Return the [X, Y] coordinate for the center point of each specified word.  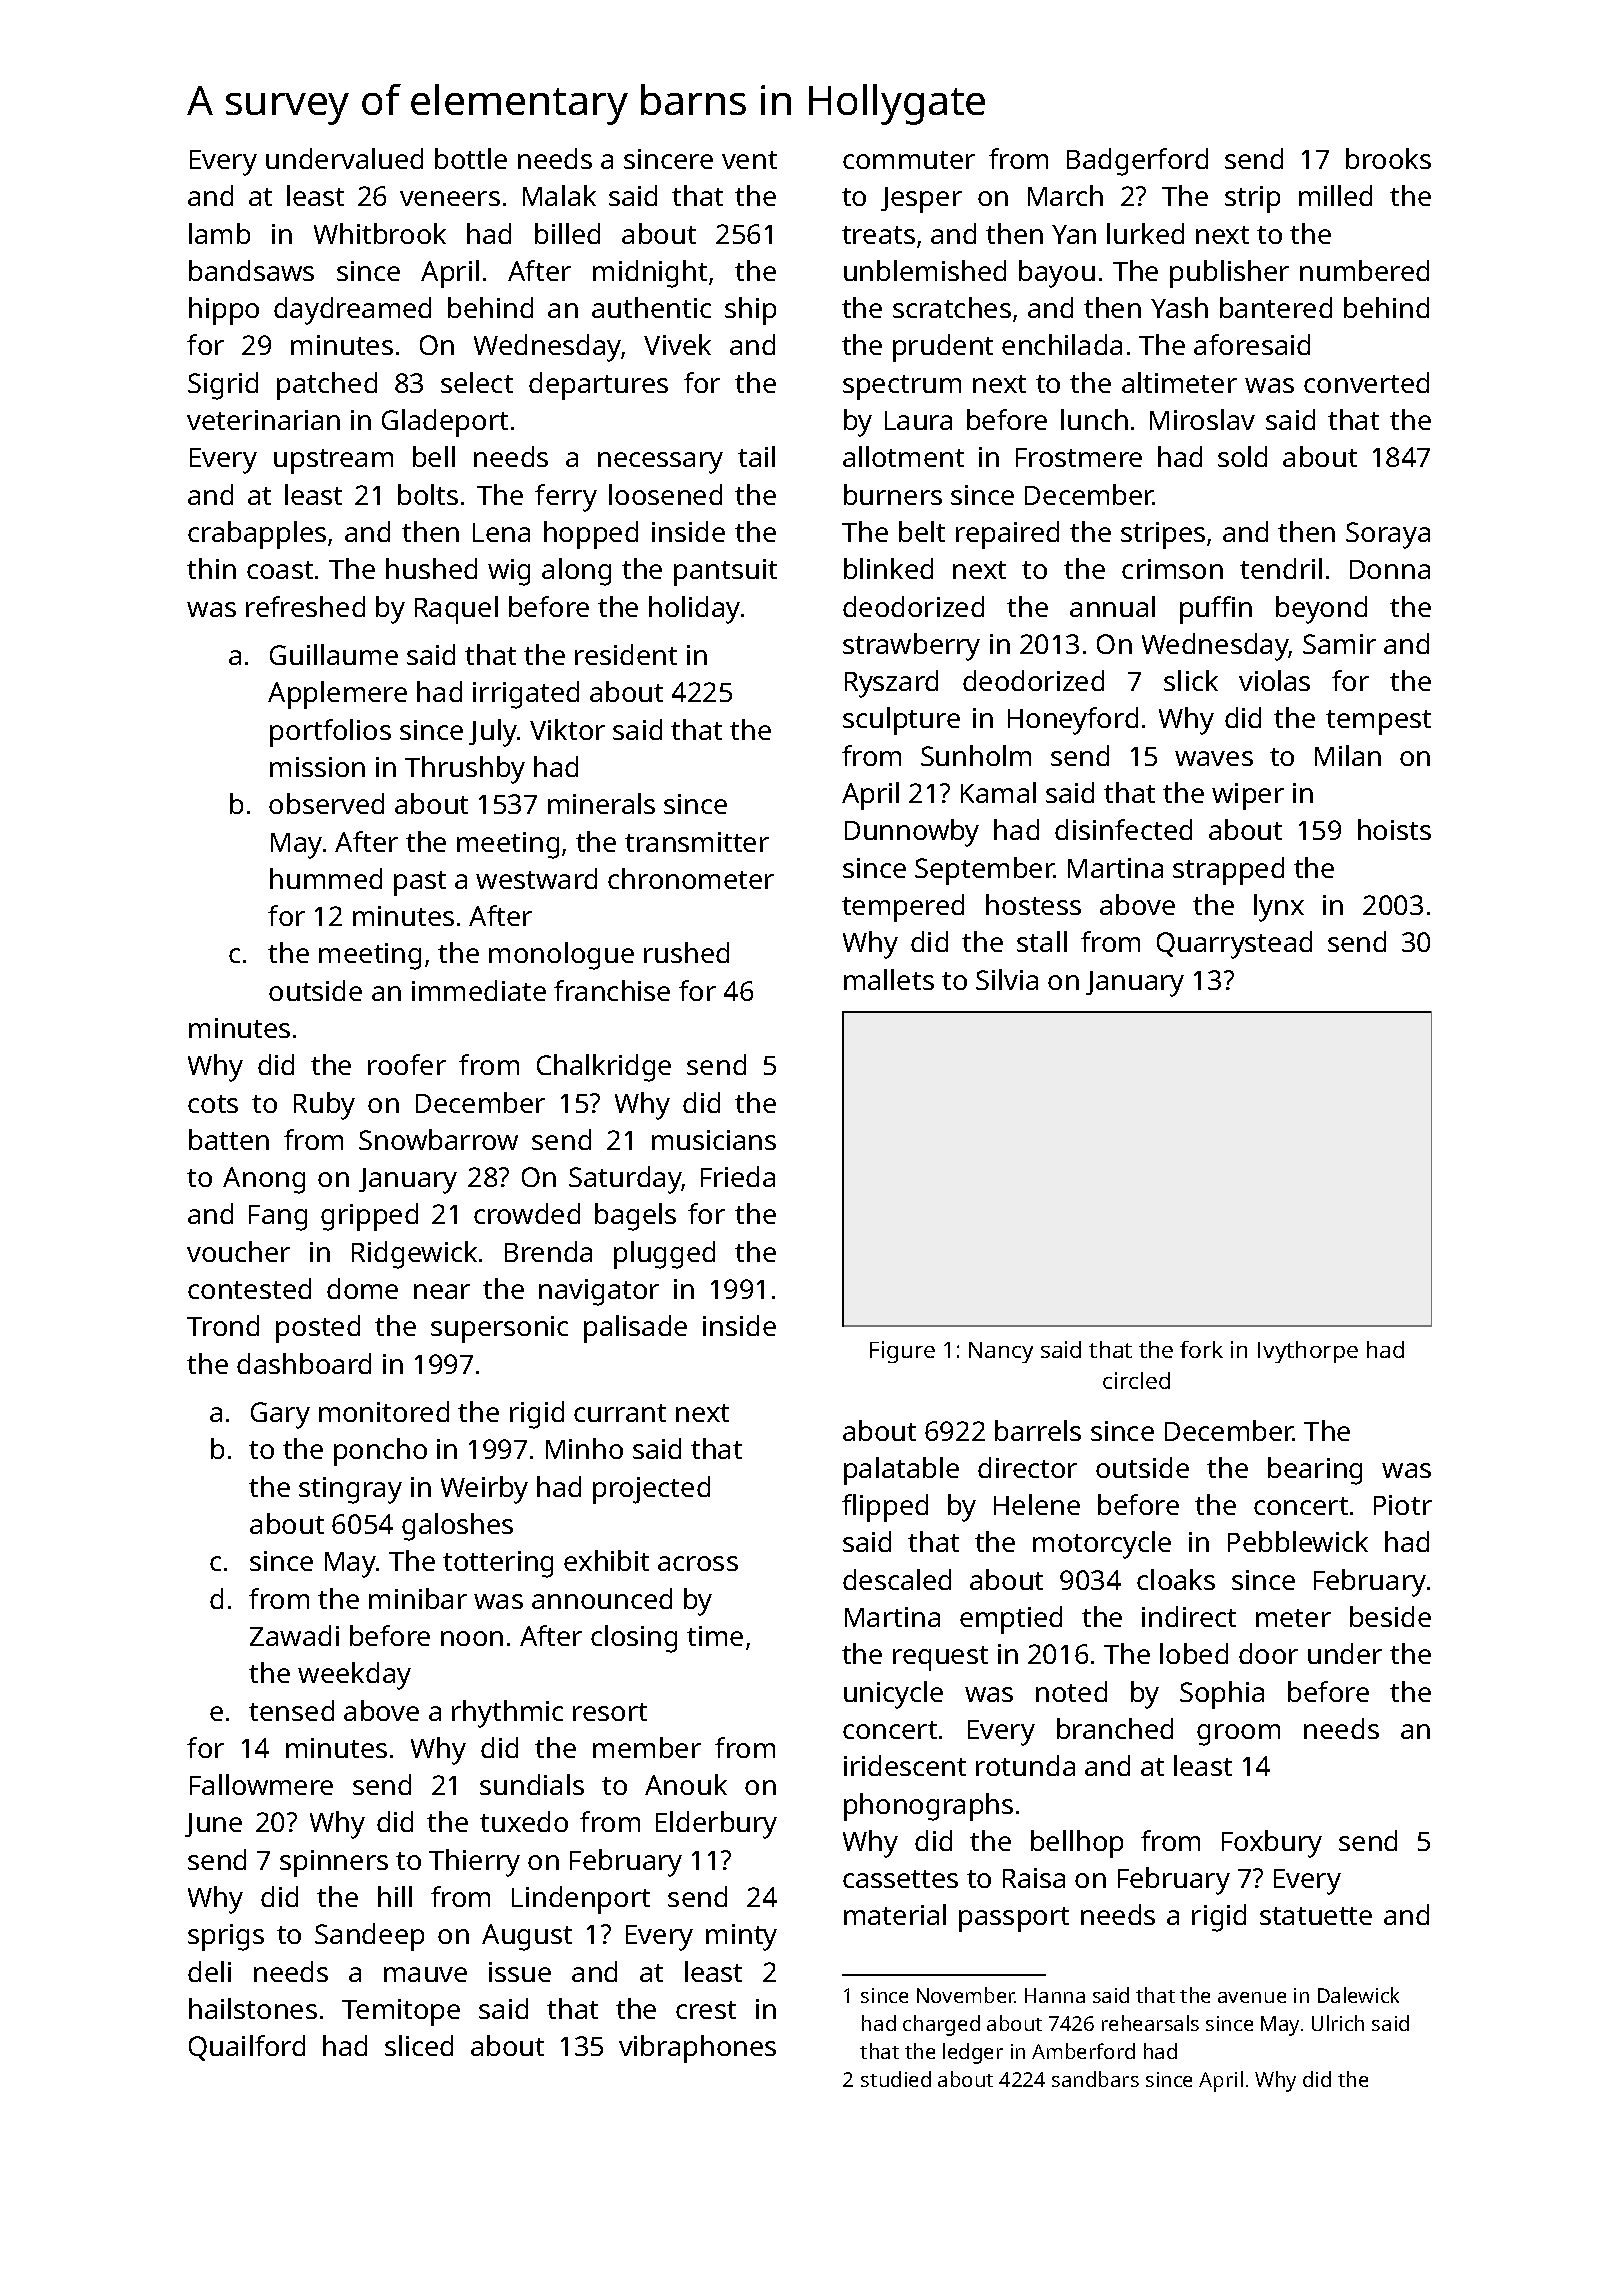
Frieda [738, 1176]
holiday [694, 610]
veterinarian [263, 420]
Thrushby [465, 770]
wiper [1248, 796]
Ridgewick [414, 1255]
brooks [1388, 158]
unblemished [925, 270]
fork [1201, 1349]
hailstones [253, 2008]
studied [896, 2079]
